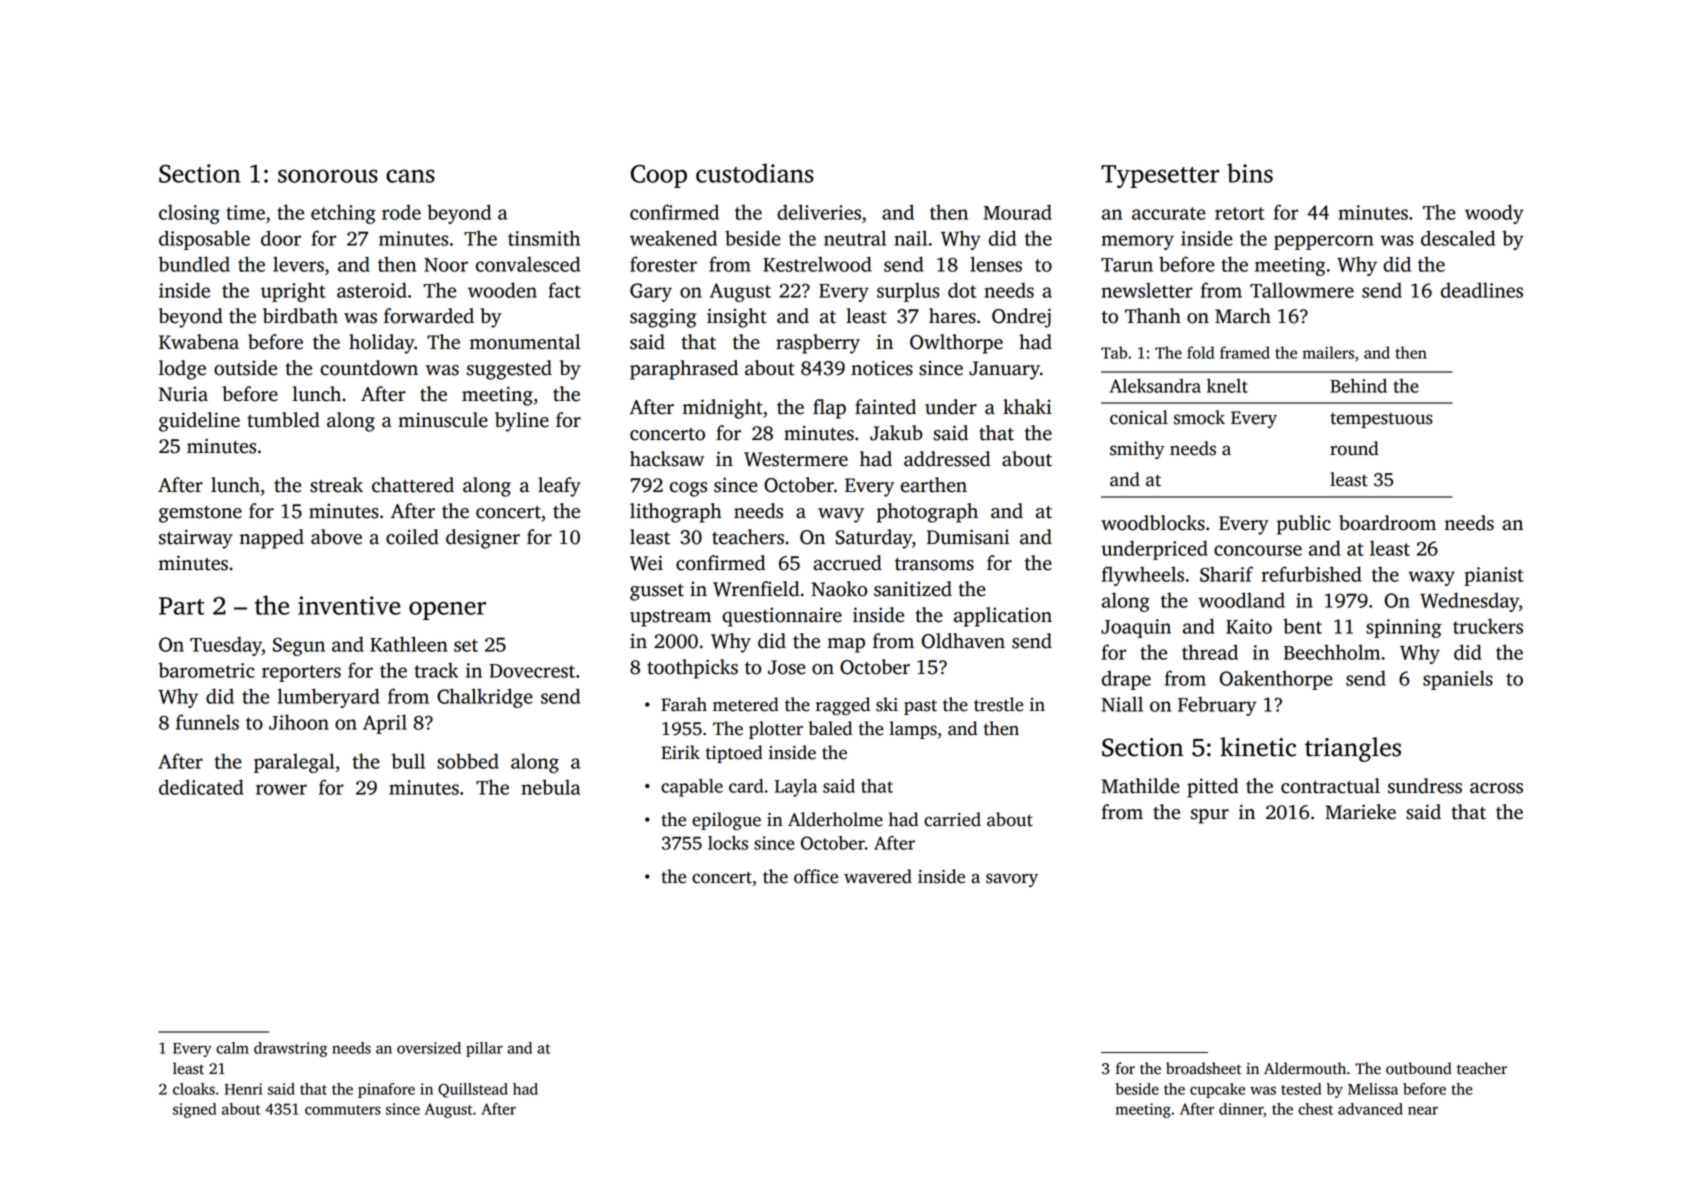  What do you see at coordinates (385, 724) in the page?
I see `April` at bounding box center [385, 724].
